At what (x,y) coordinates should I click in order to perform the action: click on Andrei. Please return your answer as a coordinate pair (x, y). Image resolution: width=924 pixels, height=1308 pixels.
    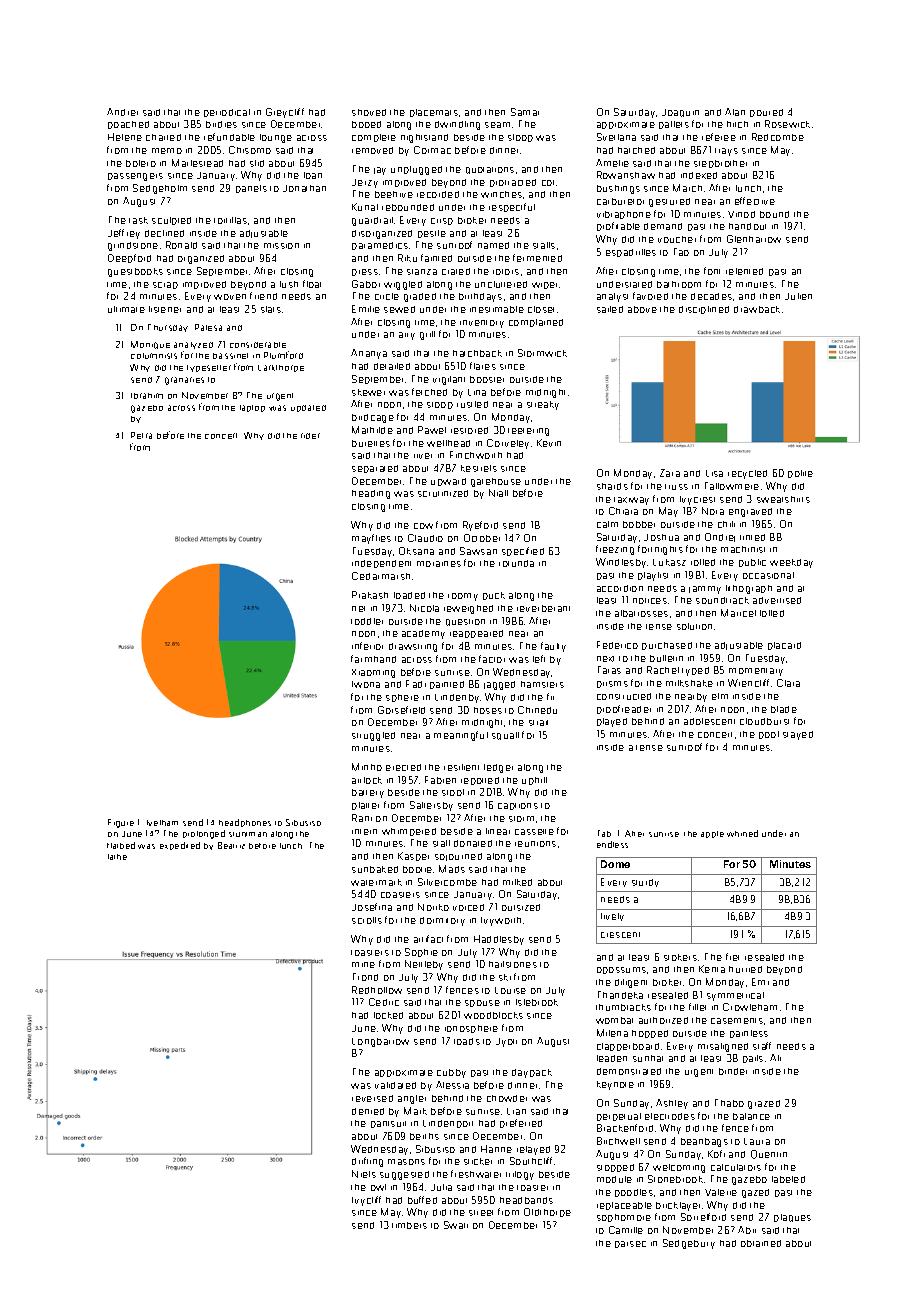
    Looking at the image, I should click on (122, 112).
